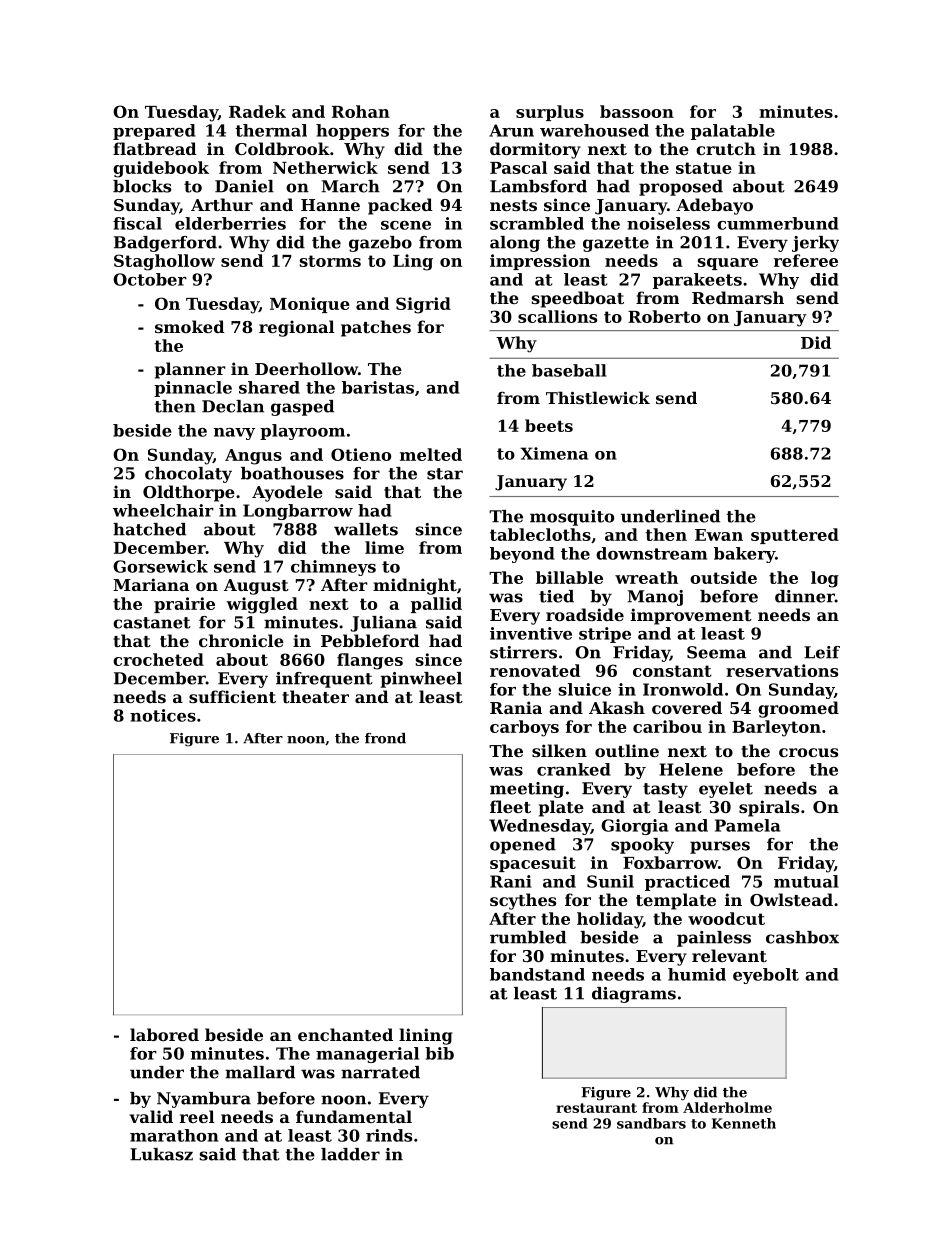 The height and width of the document is (1233, 952). Describe the element at coordinates (795, 536) in the document. I see `sputtered` at that location.
